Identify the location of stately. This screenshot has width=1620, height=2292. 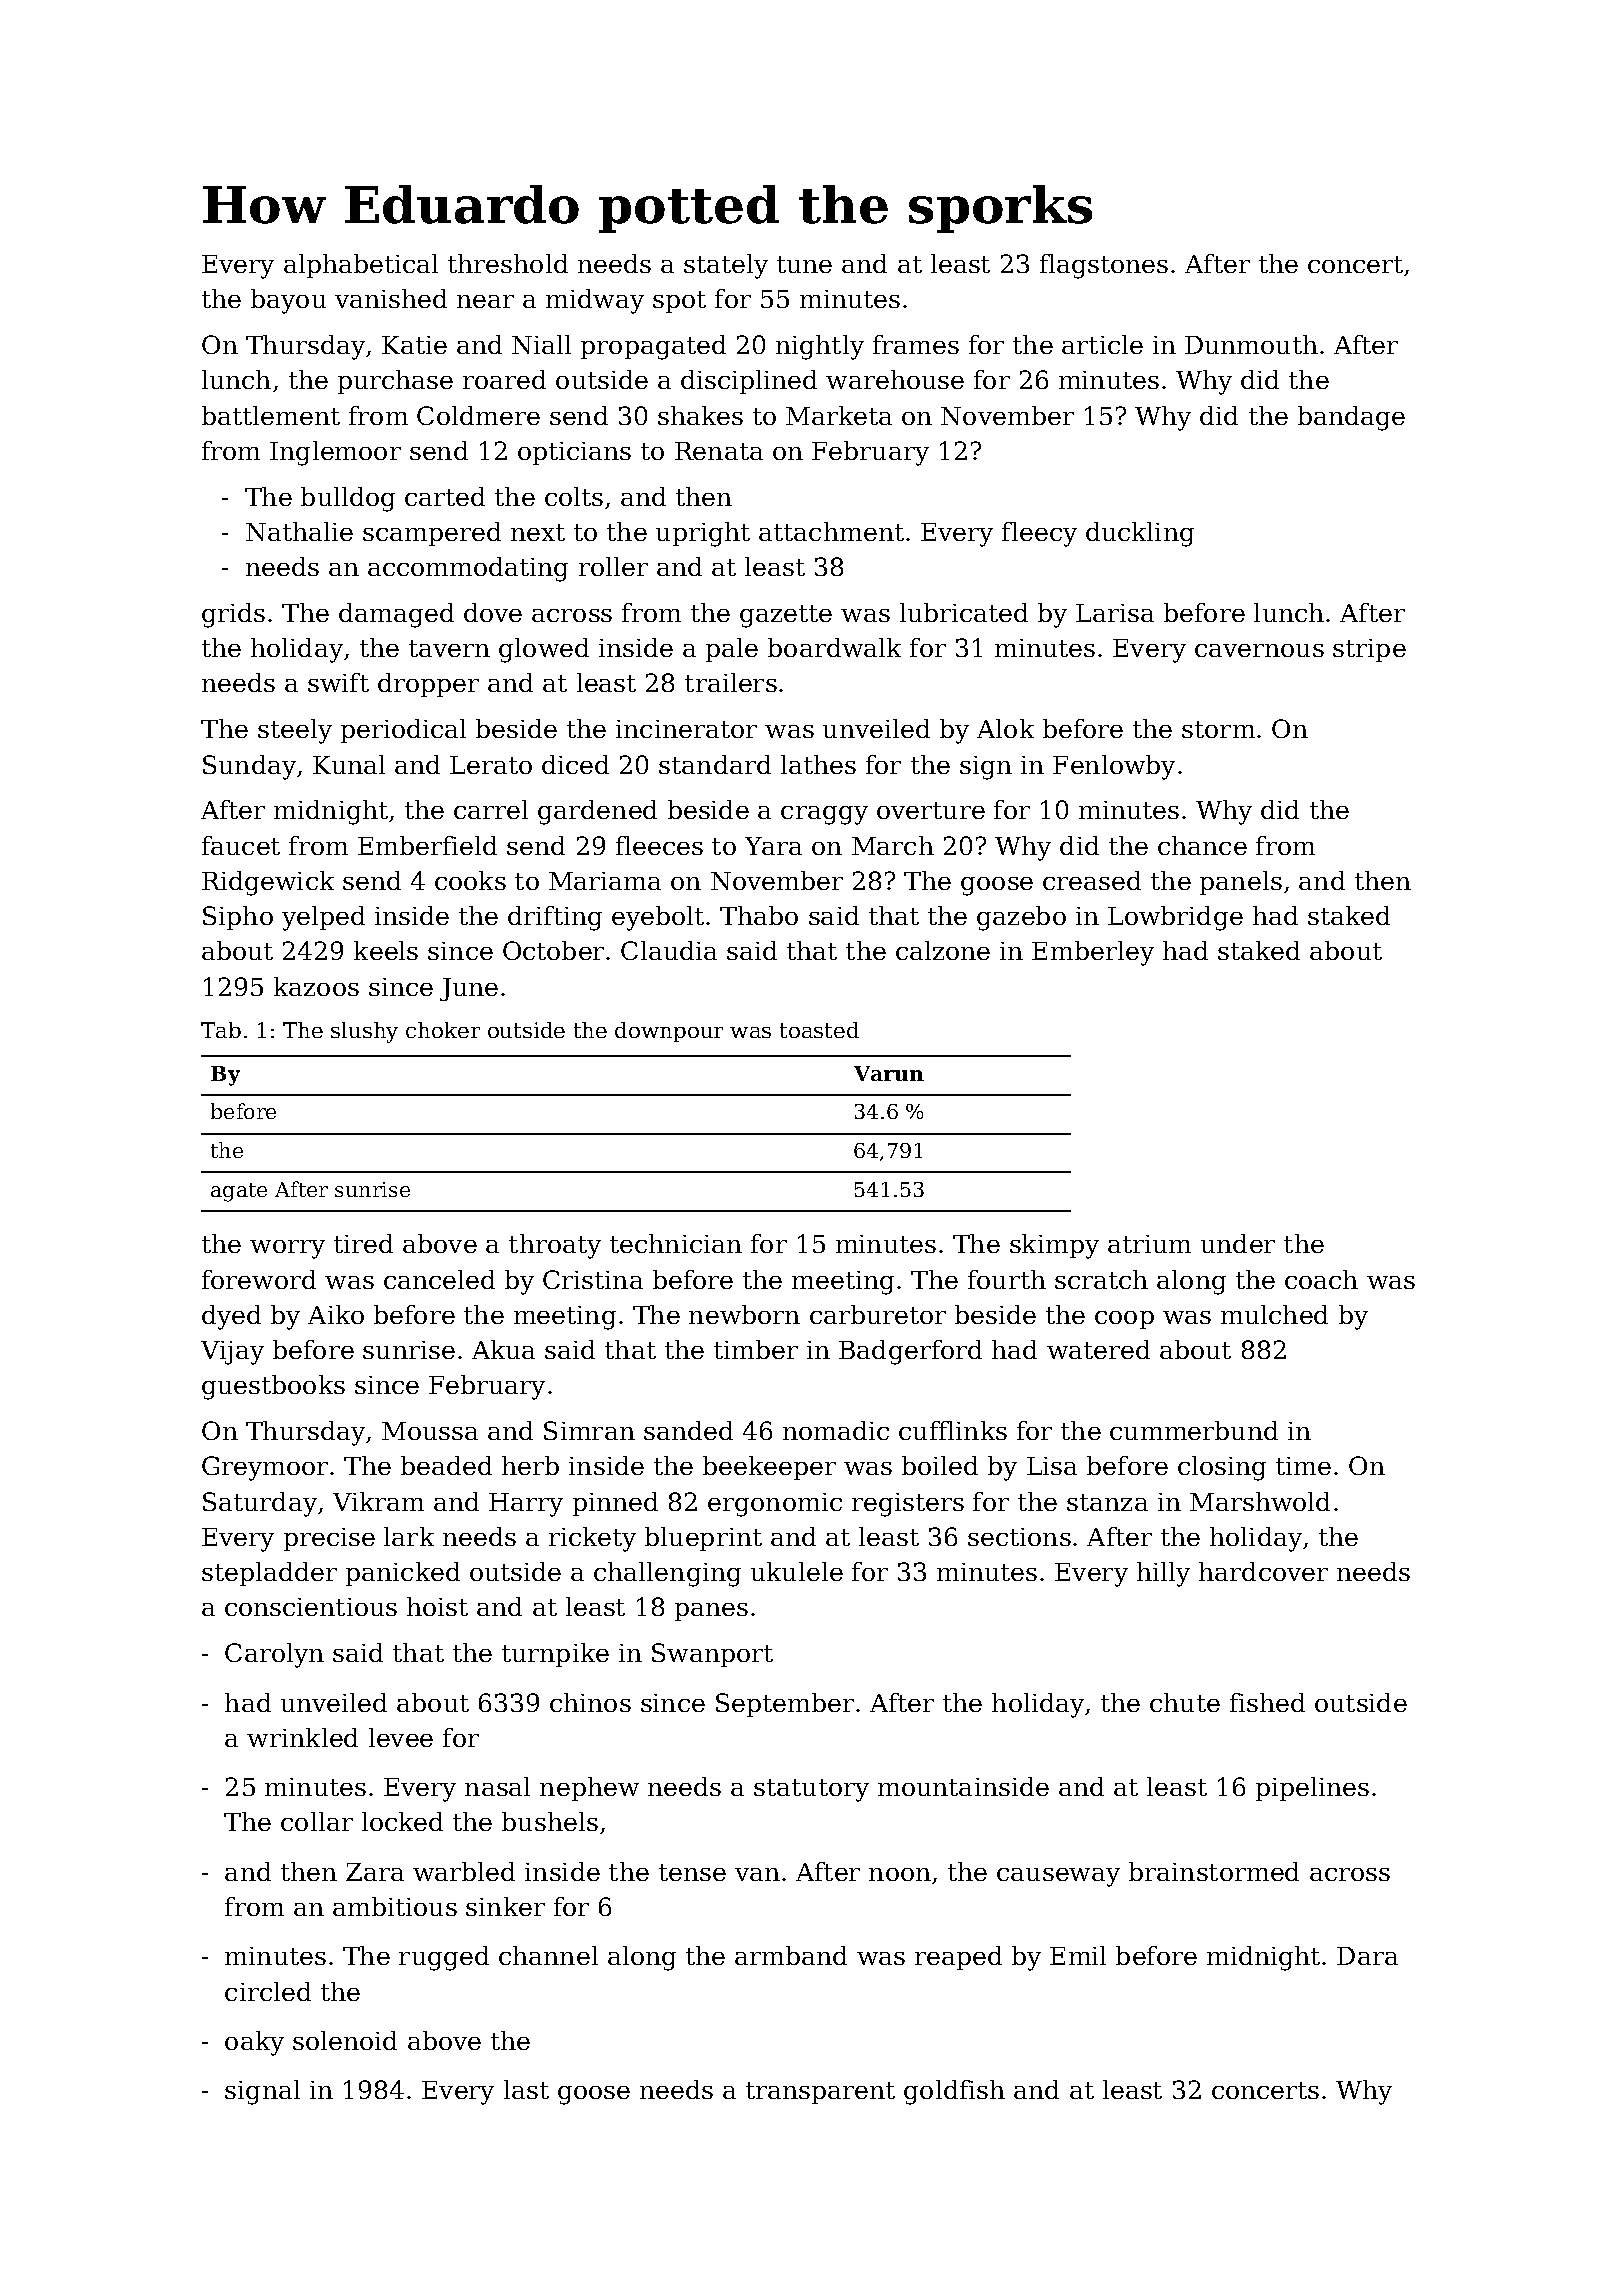
(726, 266).
